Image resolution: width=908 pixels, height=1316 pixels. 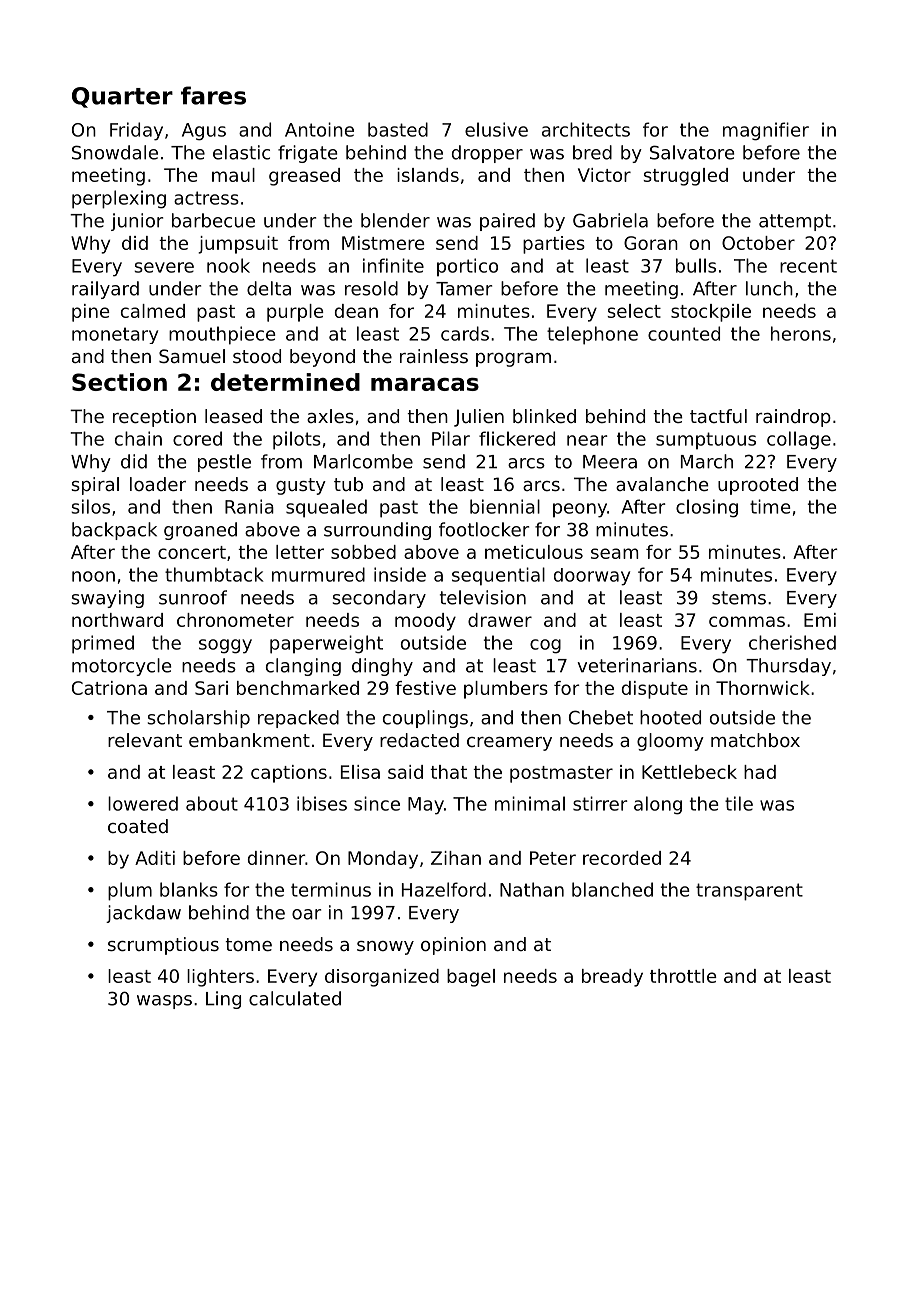 I want to click on pilots, so click(x=297, y=440).
